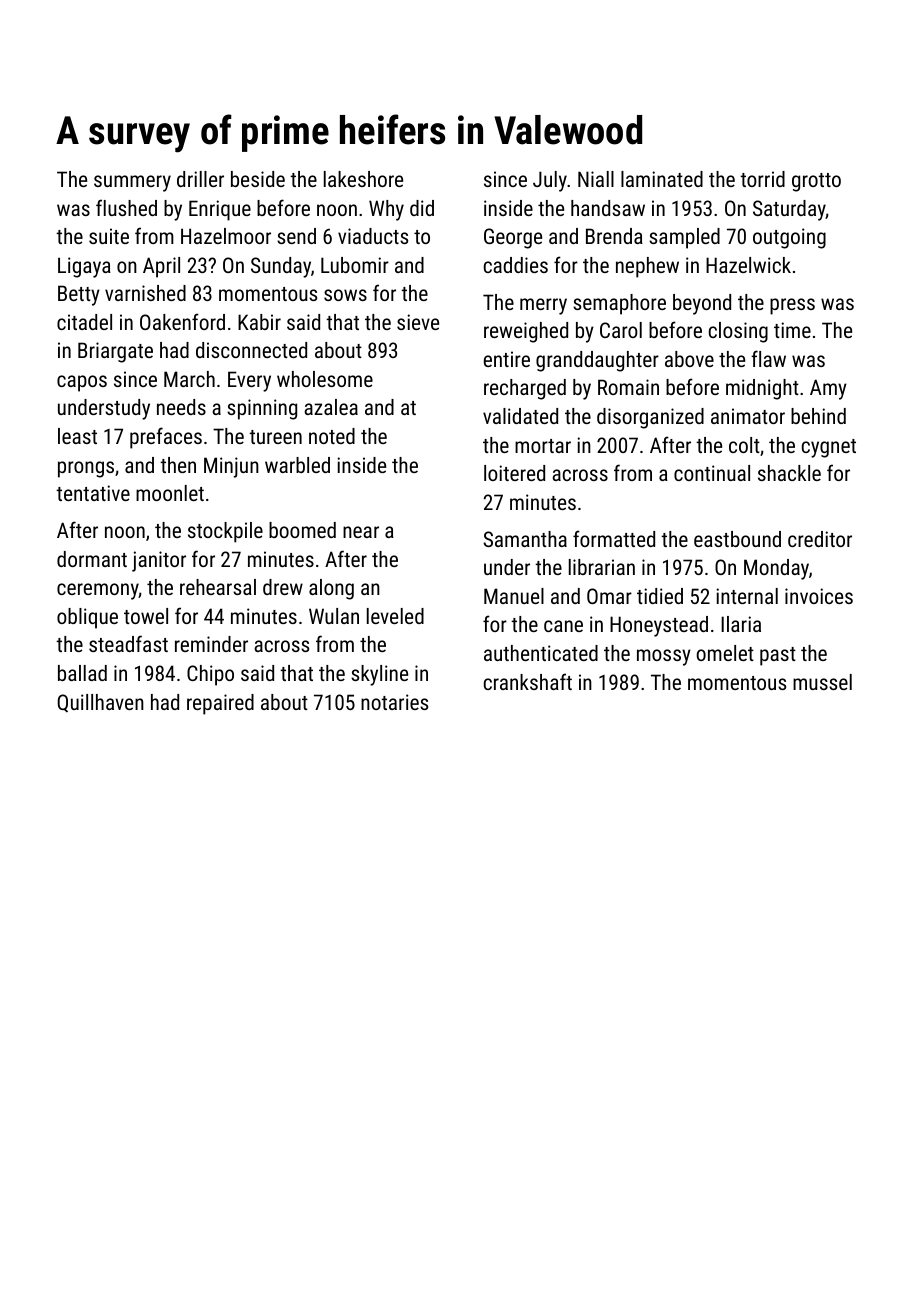  I want to click on notaries, so click(394, 702).
